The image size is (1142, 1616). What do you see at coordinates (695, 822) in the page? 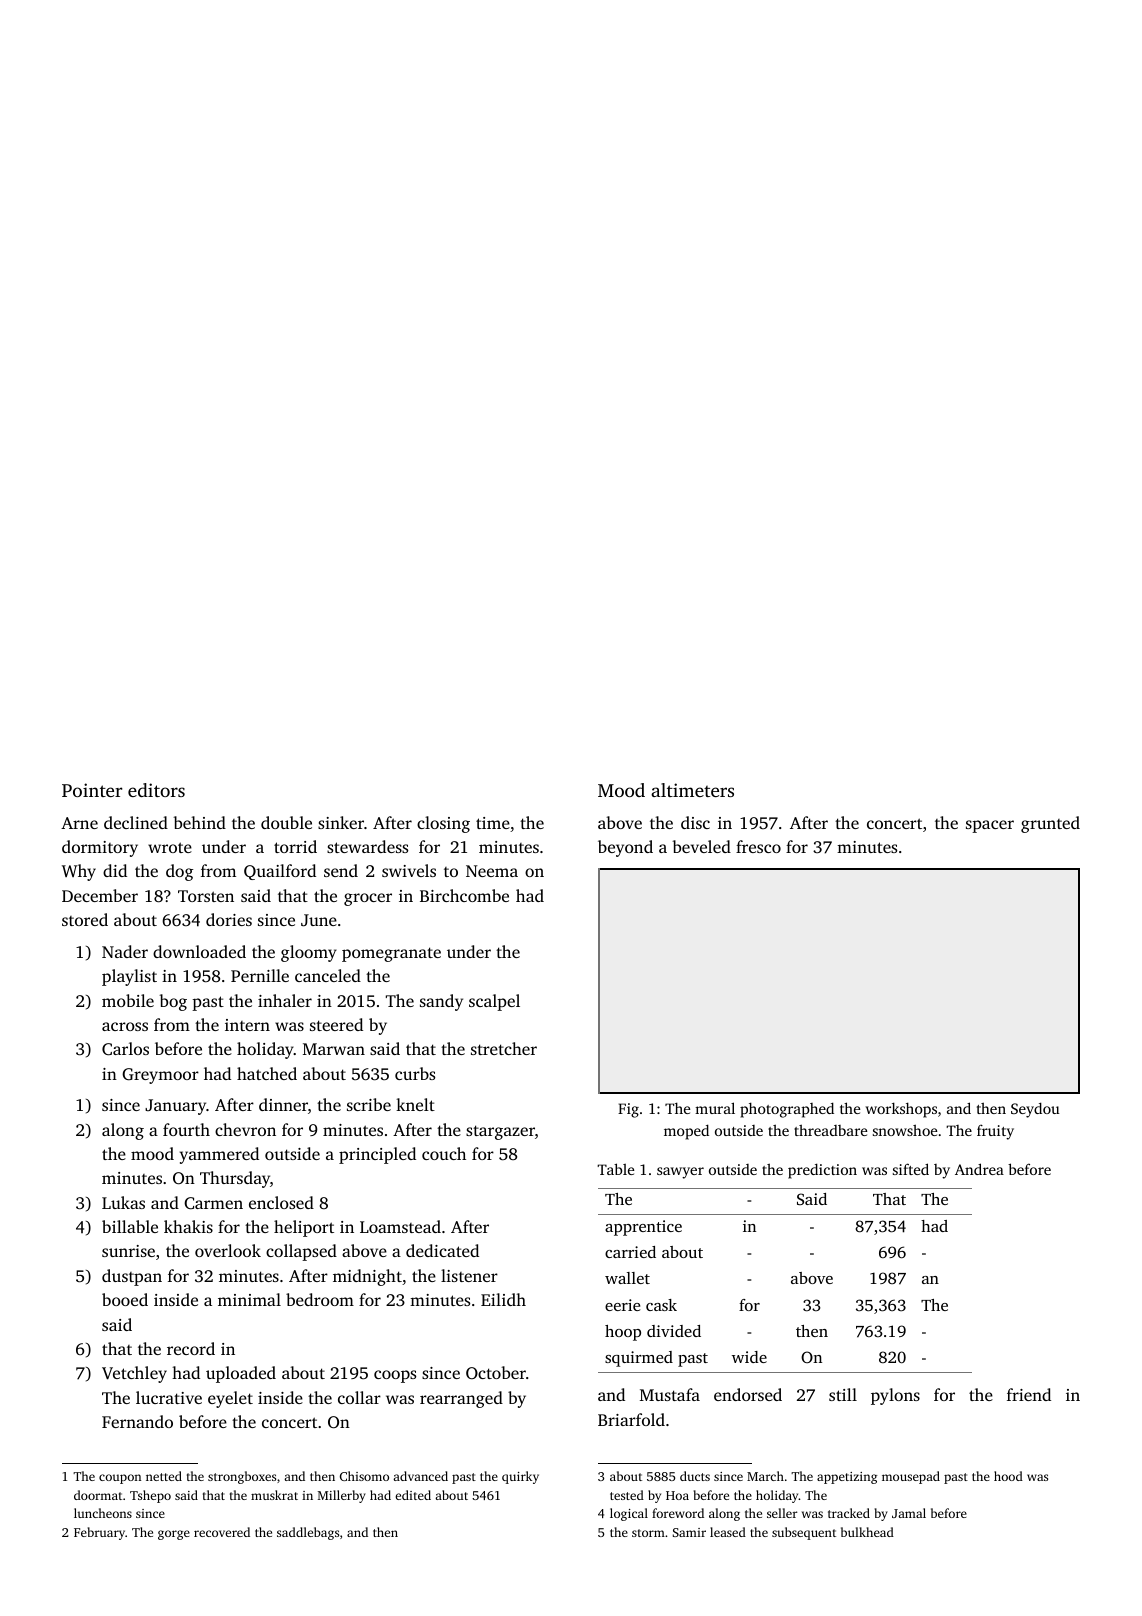
I see `disc` at bounding box center [695, 822].
